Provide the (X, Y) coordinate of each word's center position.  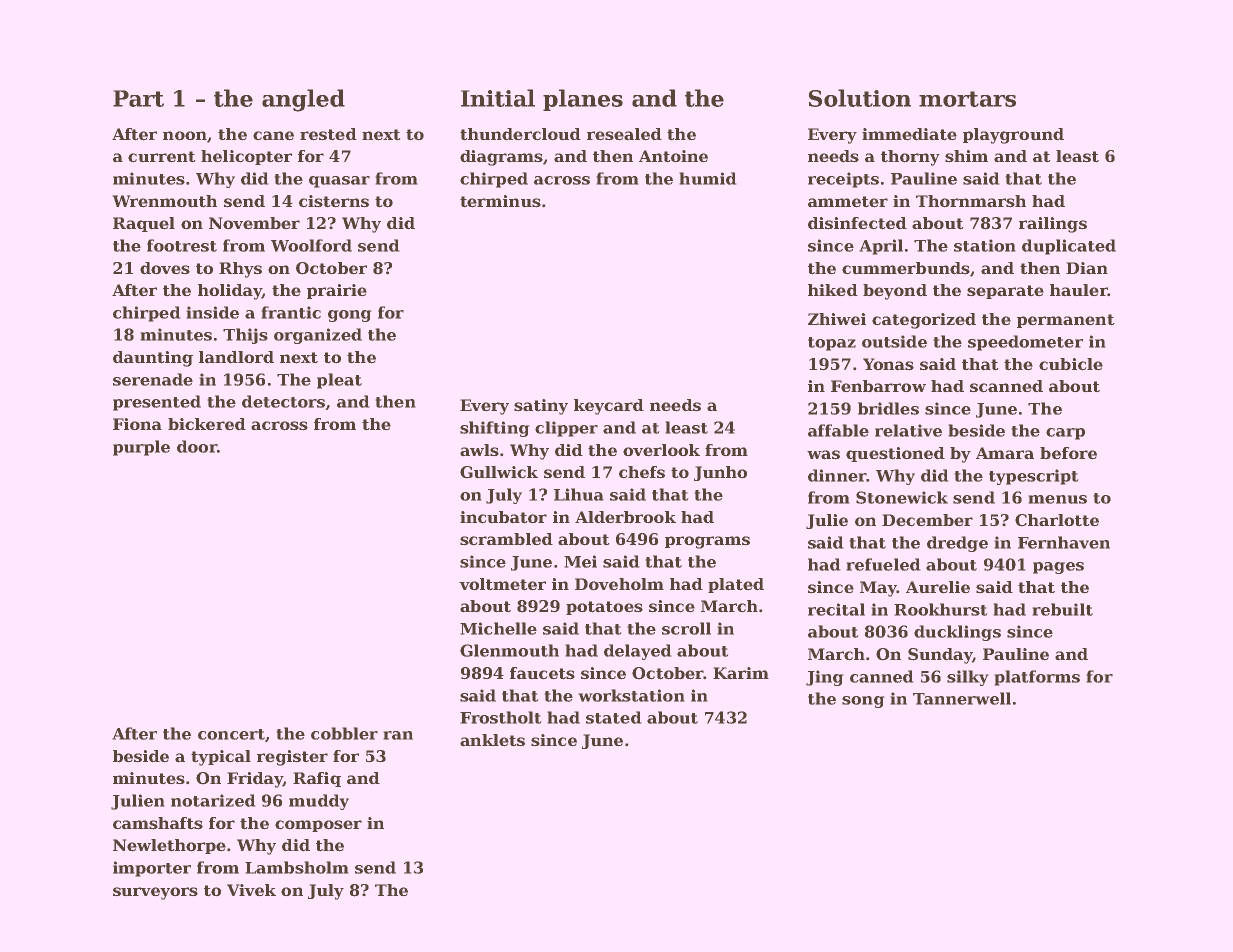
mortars (967, 99)
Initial (498, 98)
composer (318, 826)
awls (479, 450)
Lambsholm (297, 867)
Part (138, 98)
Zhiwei (837, 319)
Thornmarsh (971, 201)
